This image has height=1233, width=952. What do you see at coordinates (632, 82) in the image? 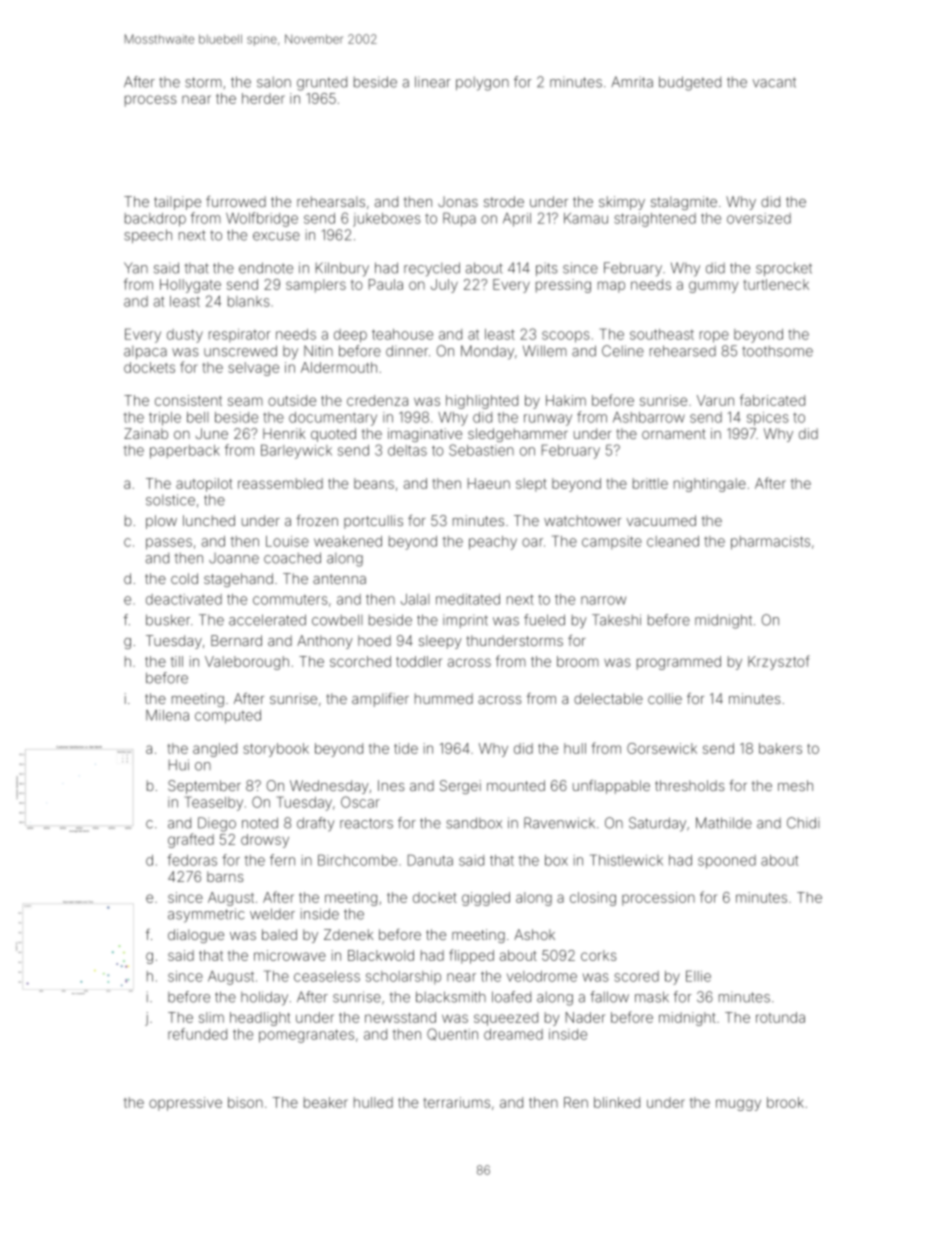
I see `Amrita` at bounding box center [632, 82].
